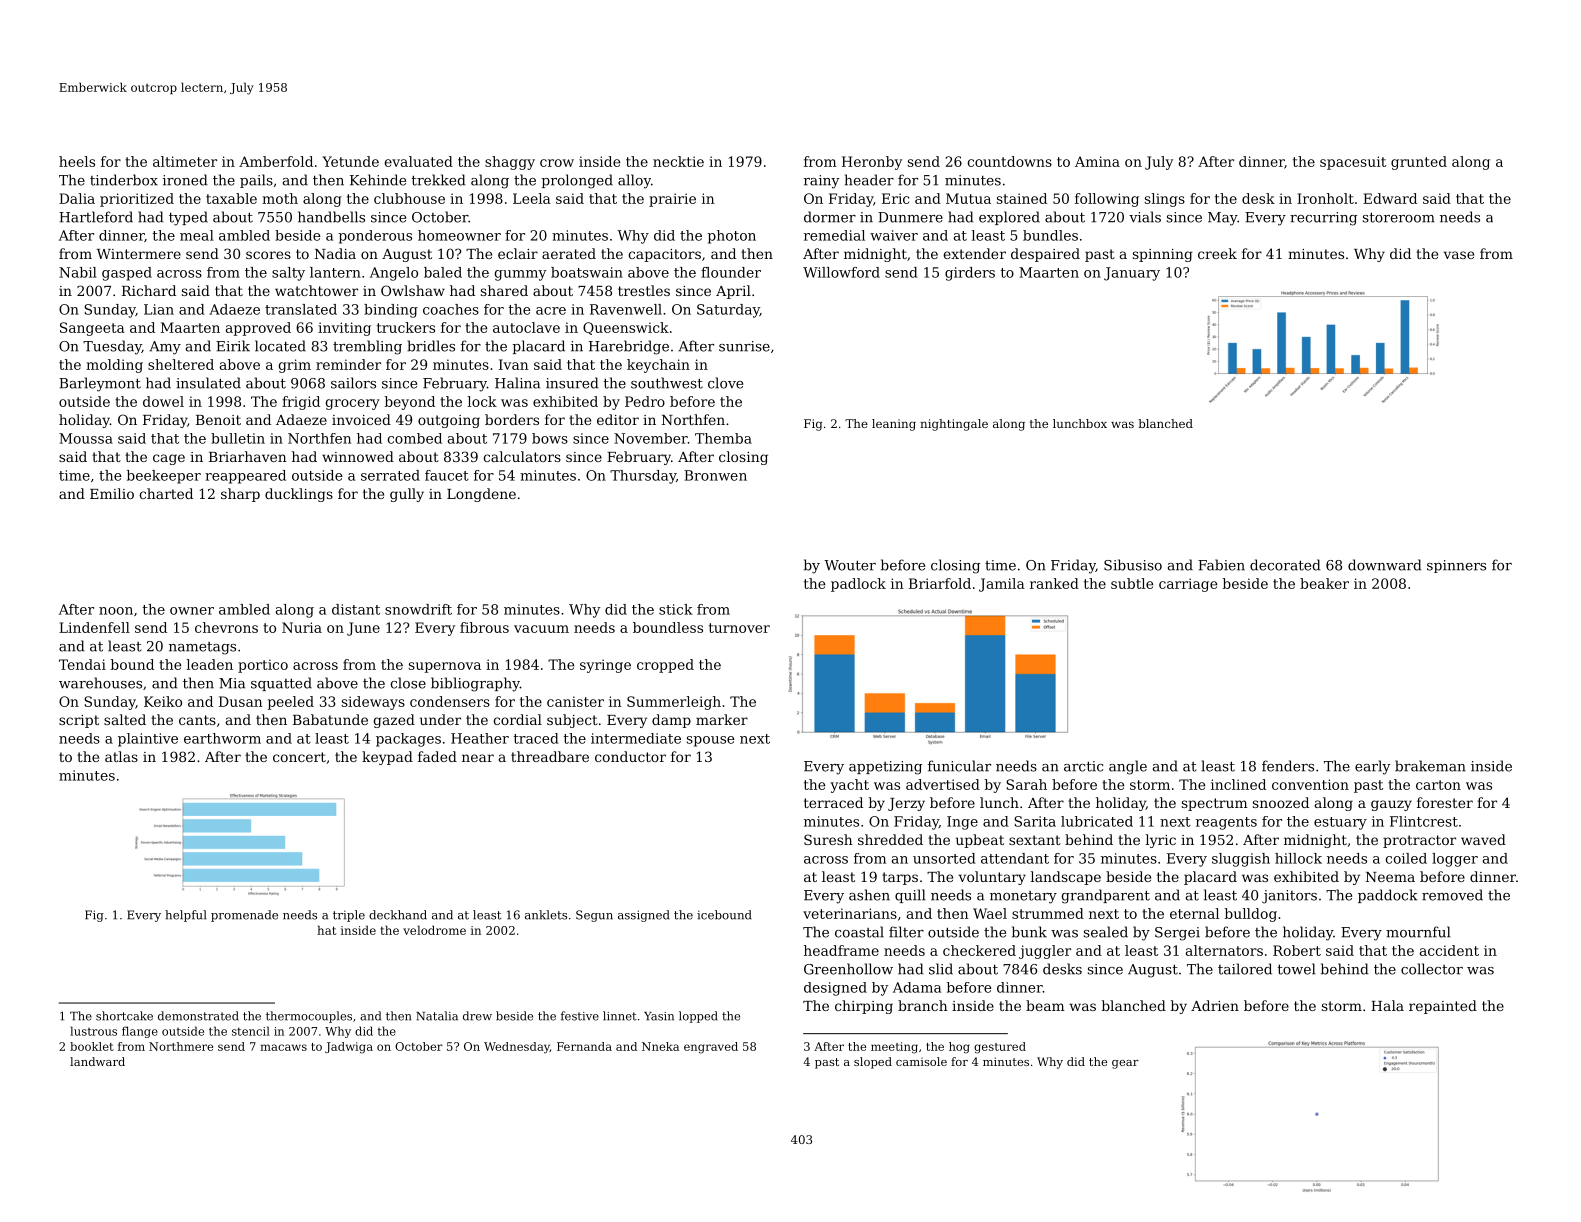 This page has width=1581, height=1222. I want to click on Sarita, so click(1035, 821).
